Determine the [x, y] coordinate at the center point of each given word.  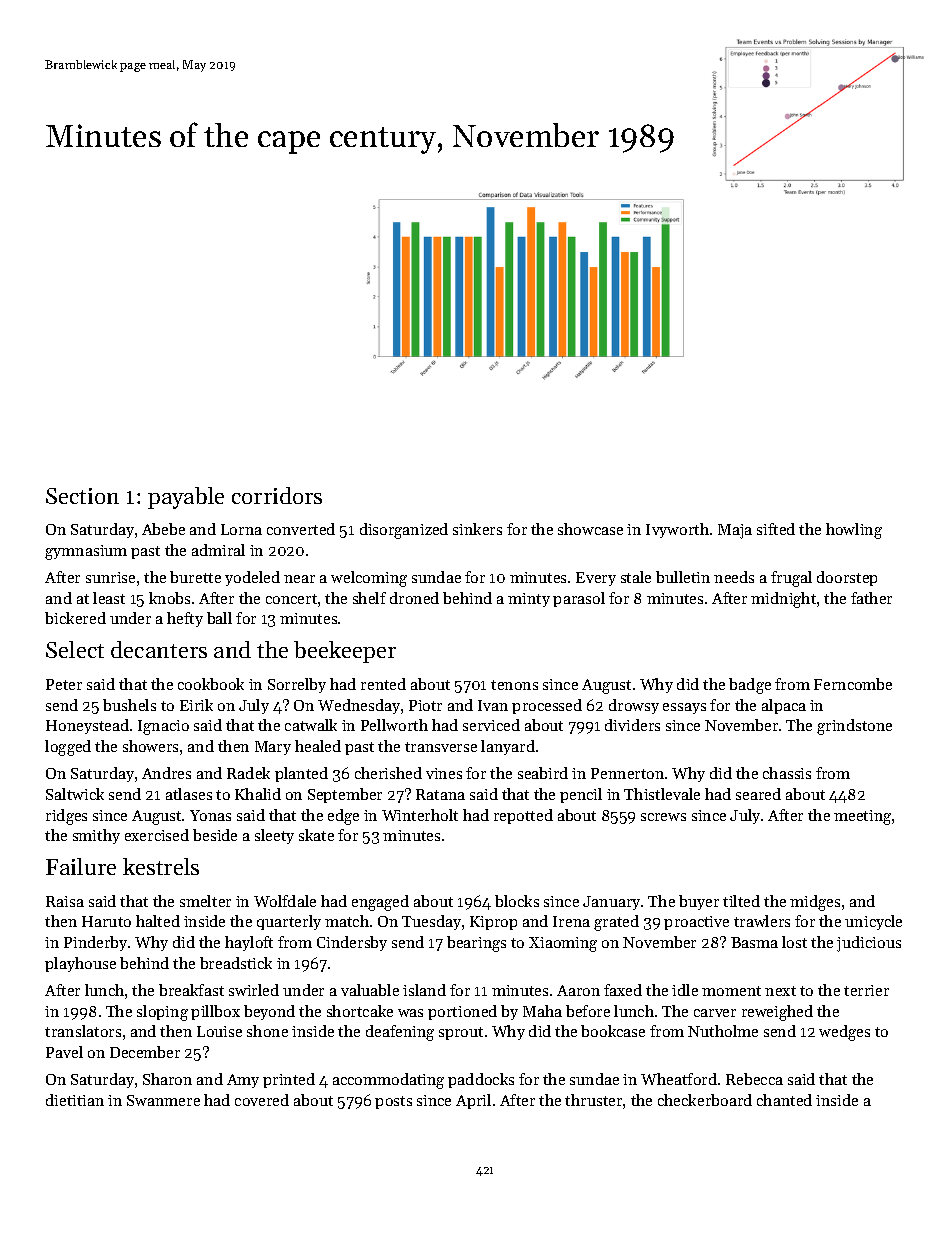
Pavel [64, 1052]
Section [82, 496]
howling [854, 531]
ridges [66, 817]
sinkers [477, 529]
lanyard [508, 747]
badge [750, 686]
